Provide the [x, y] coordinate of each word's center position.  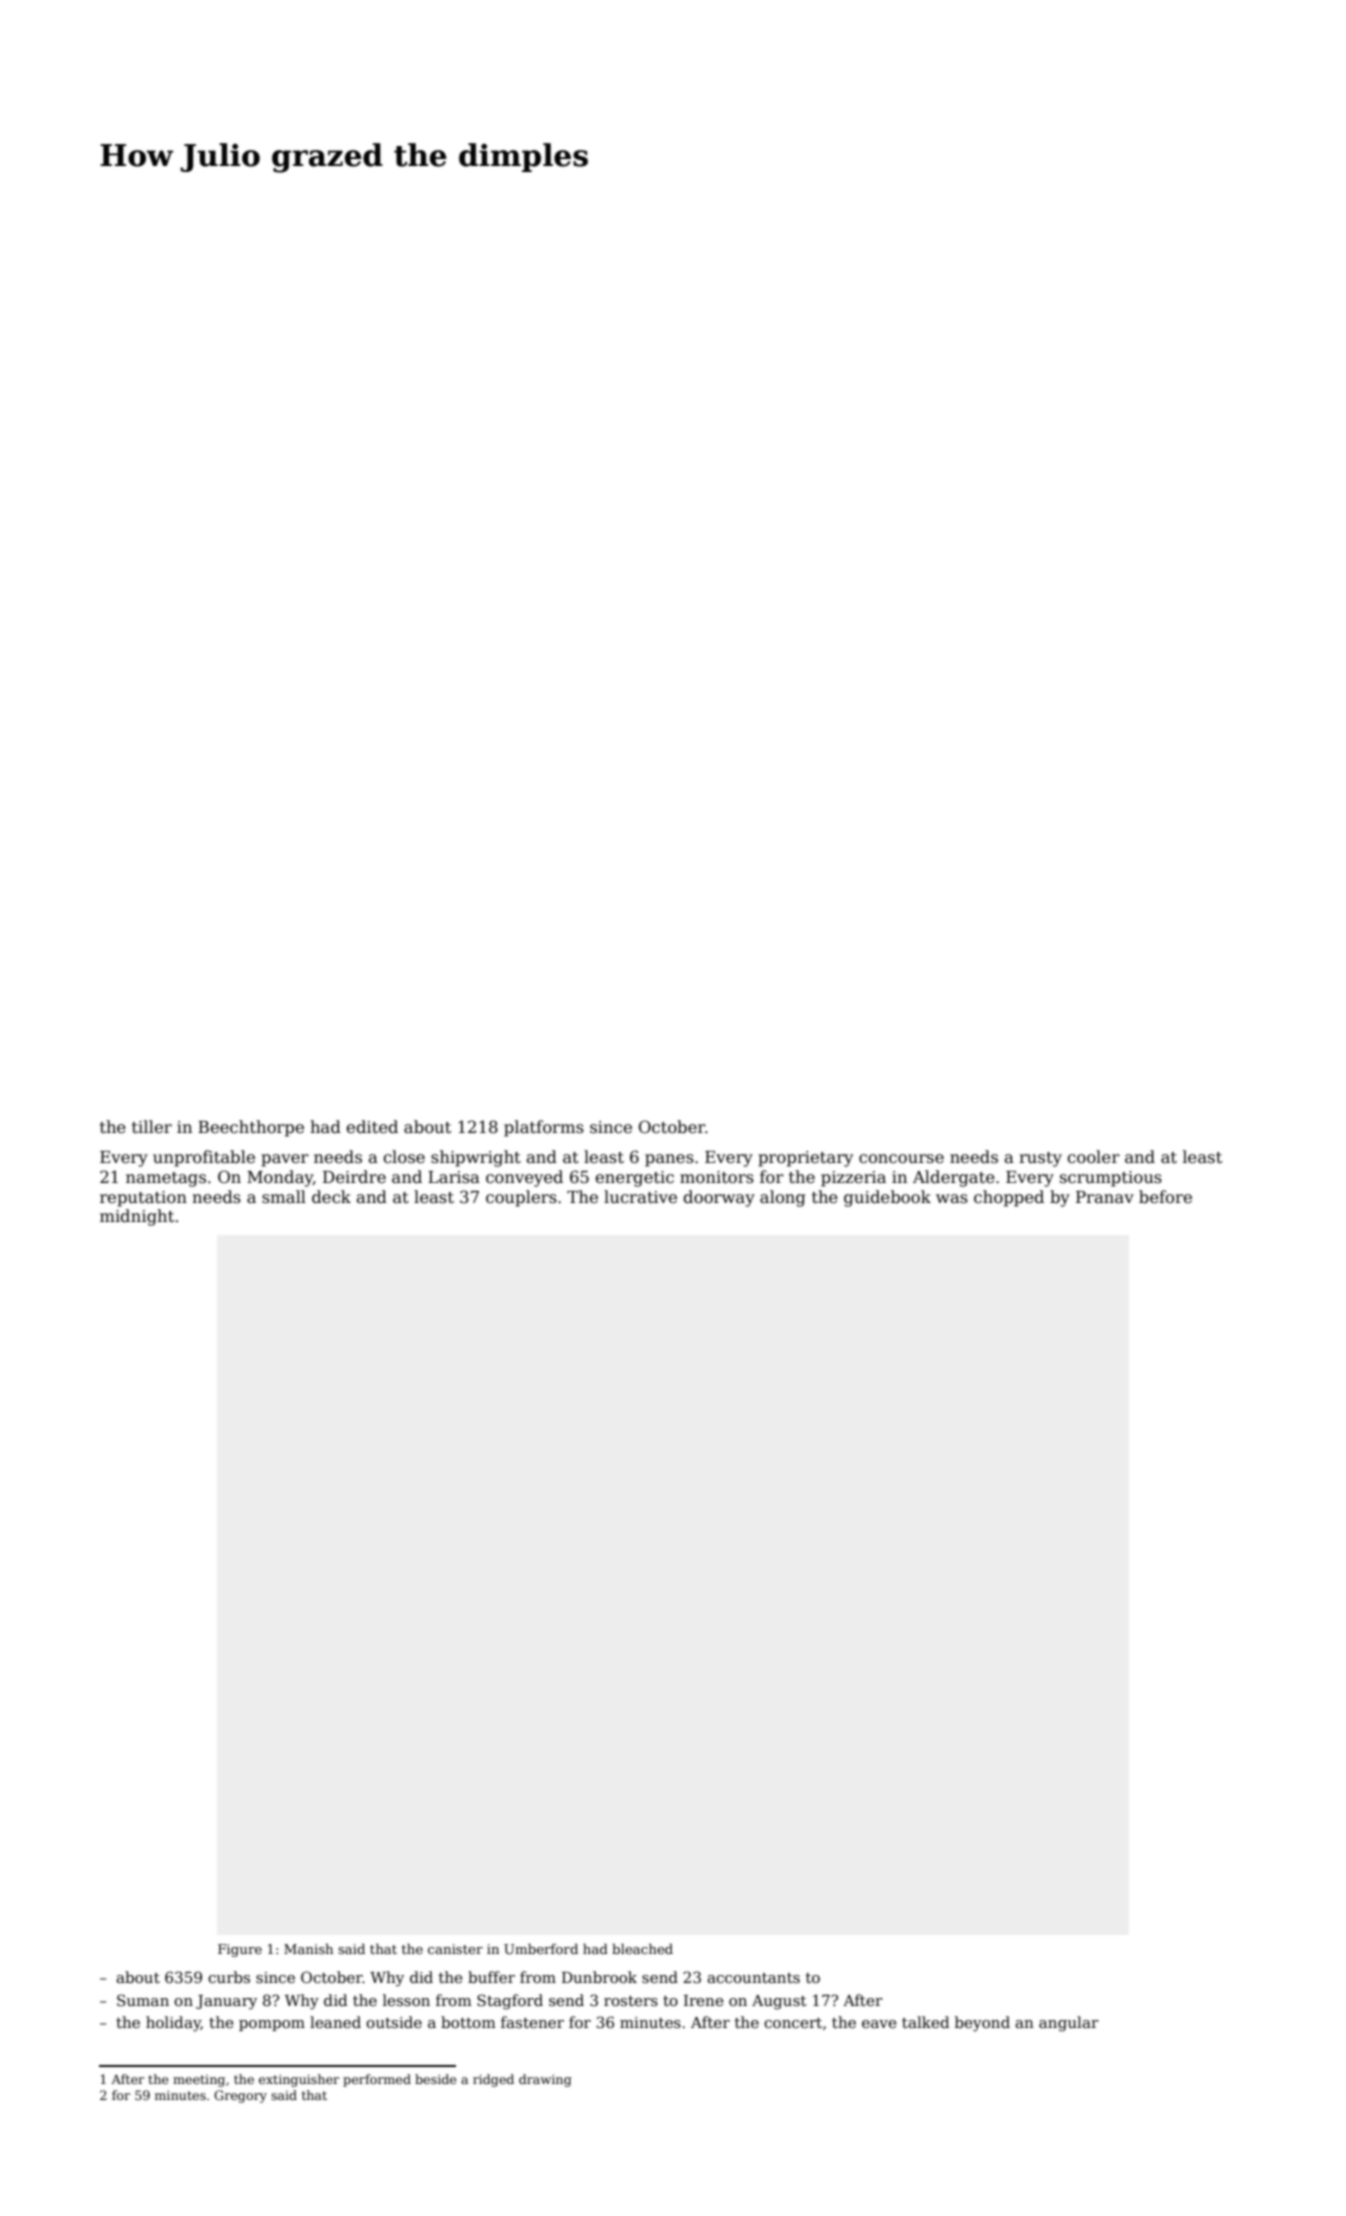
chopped [1009, 1198]
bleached [642, 1948]
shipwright [476, 1158]
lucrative [640, 1196]
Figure [240, 1950]
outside [394, 2022]
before [1165, 1197]
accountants [753, 1978]
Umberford [541, 1948]
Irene [704, 2000]
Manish [308, 1948]
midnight [137, 1217]
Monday [280, 1178]
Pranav [1105, 1197]
